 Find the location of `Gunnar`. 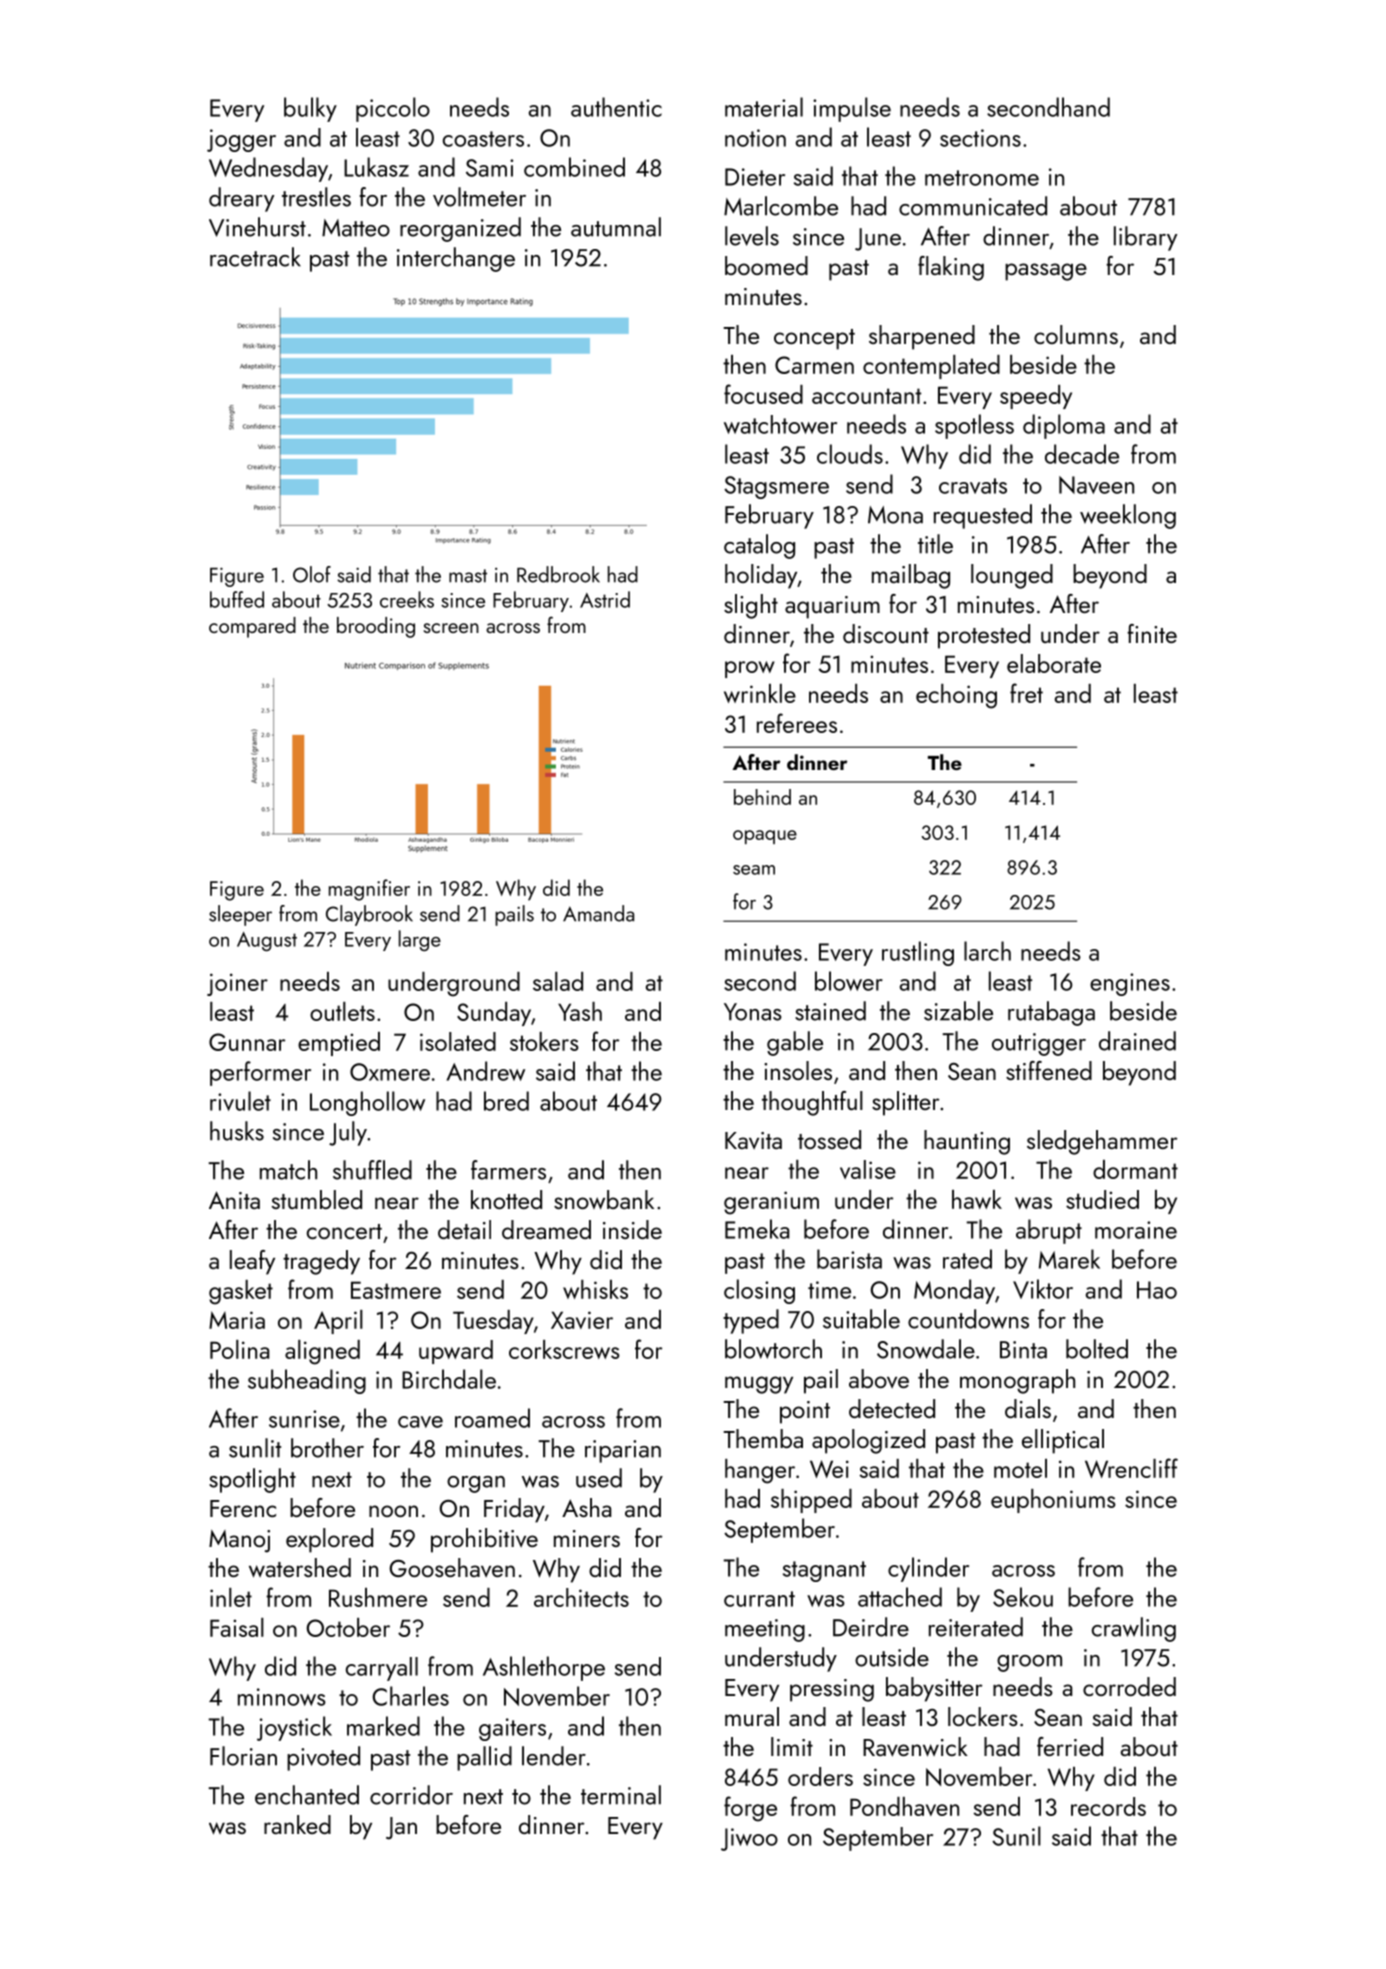

Gunnar is located at coordinates (247, 1042).
